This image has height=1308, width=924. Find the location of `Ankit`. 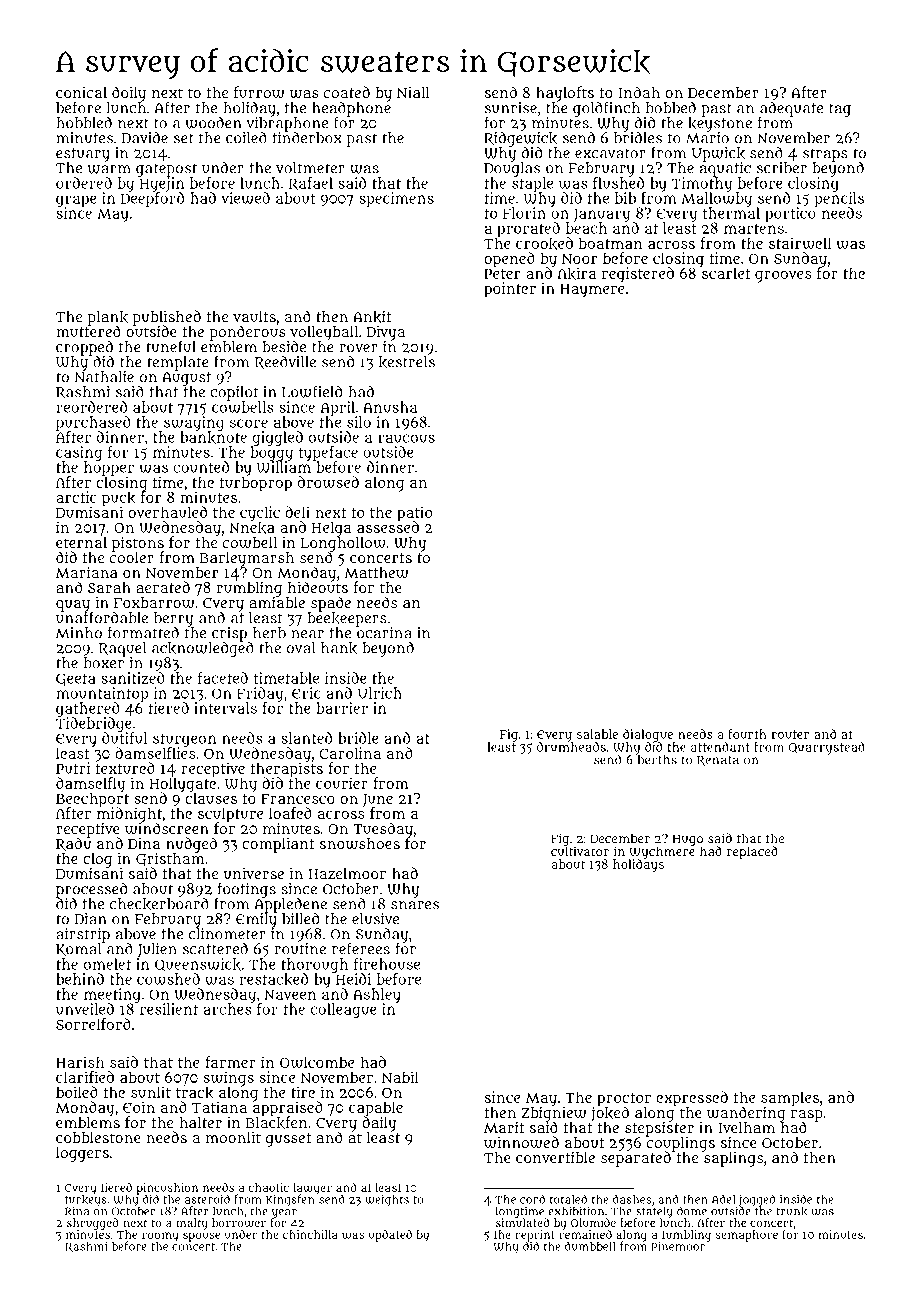

Ankit is located at coordinates (372, 317).
